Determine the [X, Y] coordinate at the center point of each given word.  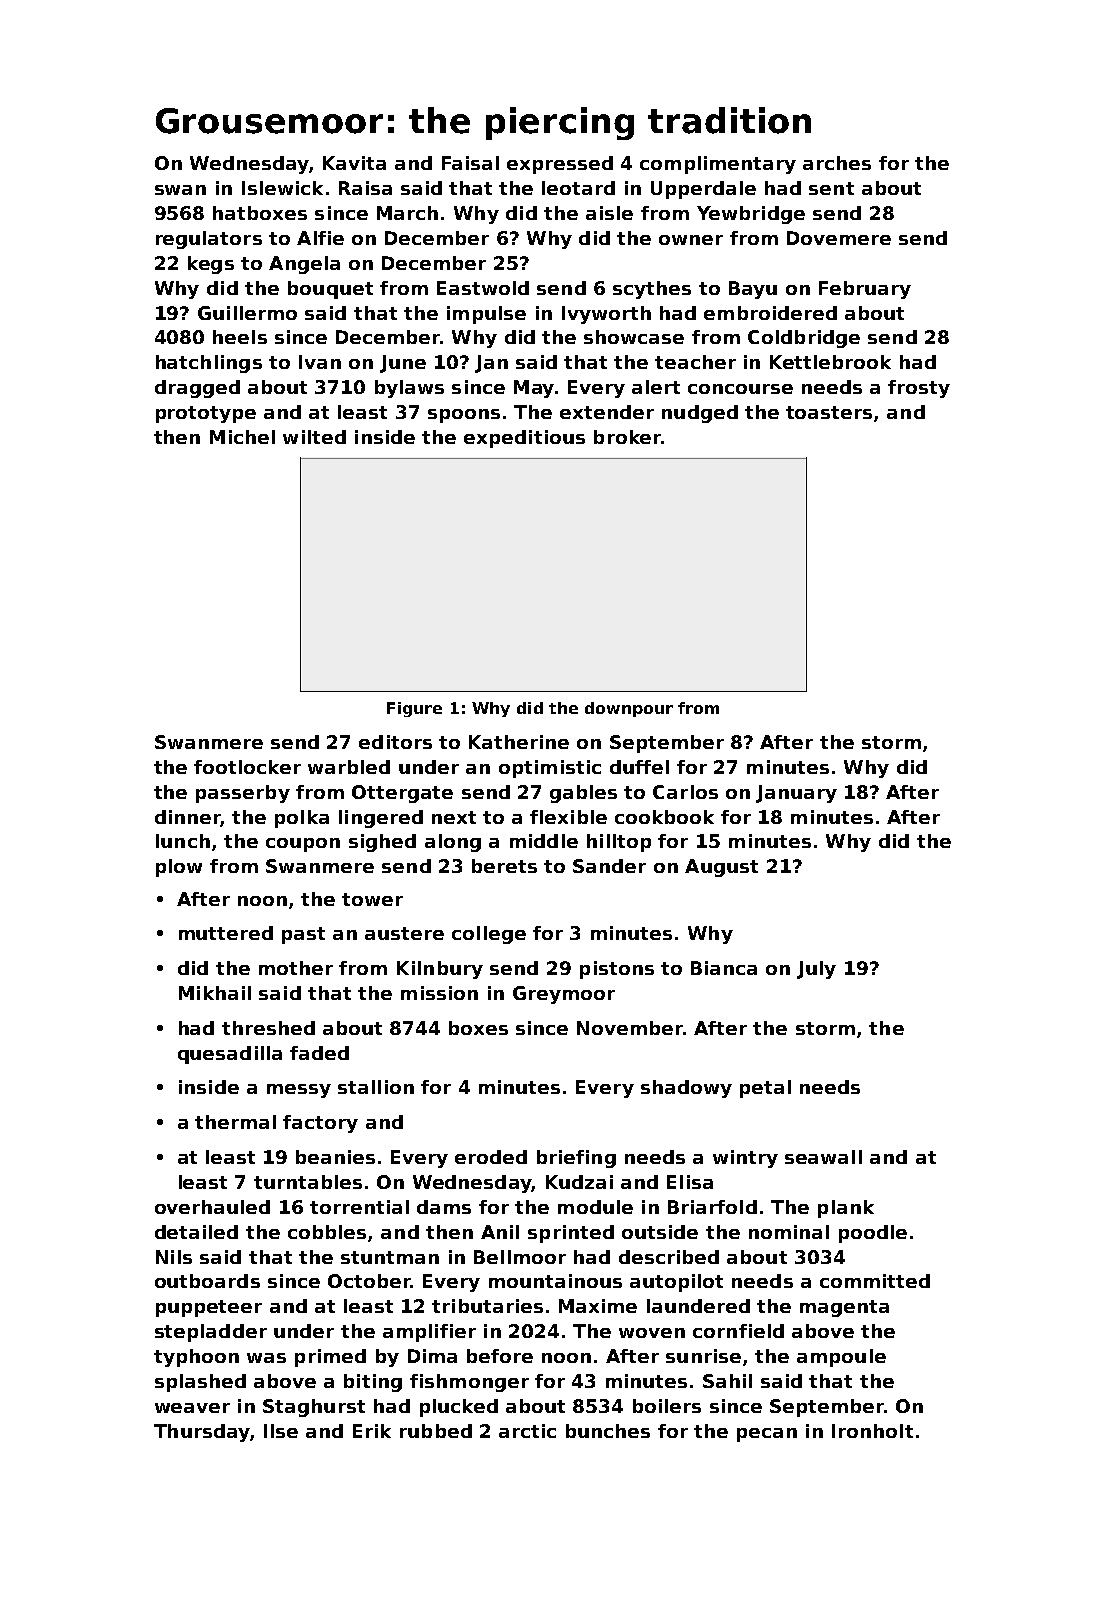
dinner [188, 818]
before [500, 1356]
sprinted [571, 1234]
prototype [206, 414]
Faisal [470, 163]
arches [837, 163]
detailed [196, 1232]
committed [875, 1281]
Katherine [519, 742]
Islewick [282, 188]
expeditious [524, 439]
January [796, 794]
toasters [829, 412]
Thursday [202, 1433]
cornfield [738, 1331]
